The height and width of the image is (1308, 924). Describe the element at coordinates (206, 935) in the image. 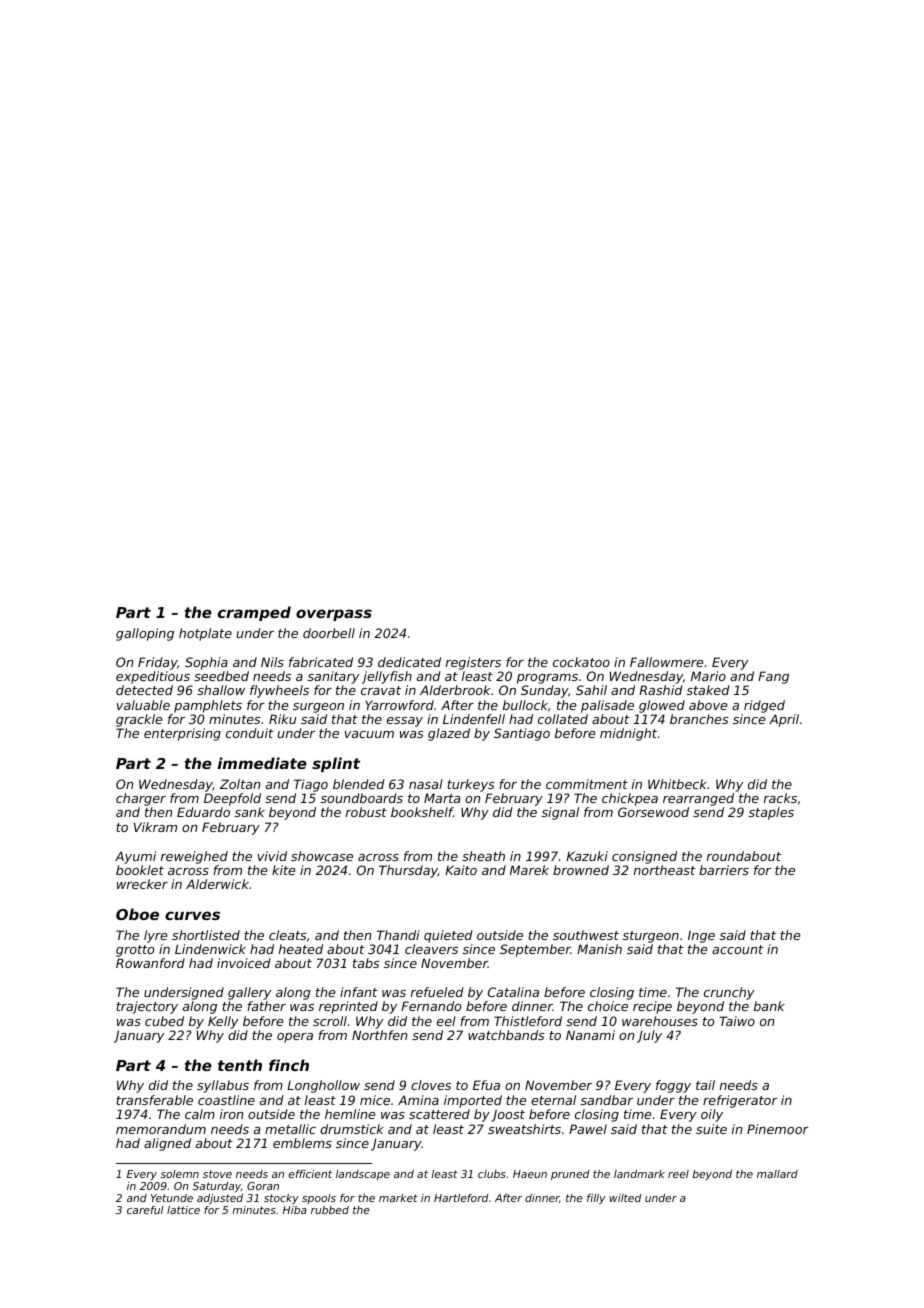

I see `shortlisted` at that location.
